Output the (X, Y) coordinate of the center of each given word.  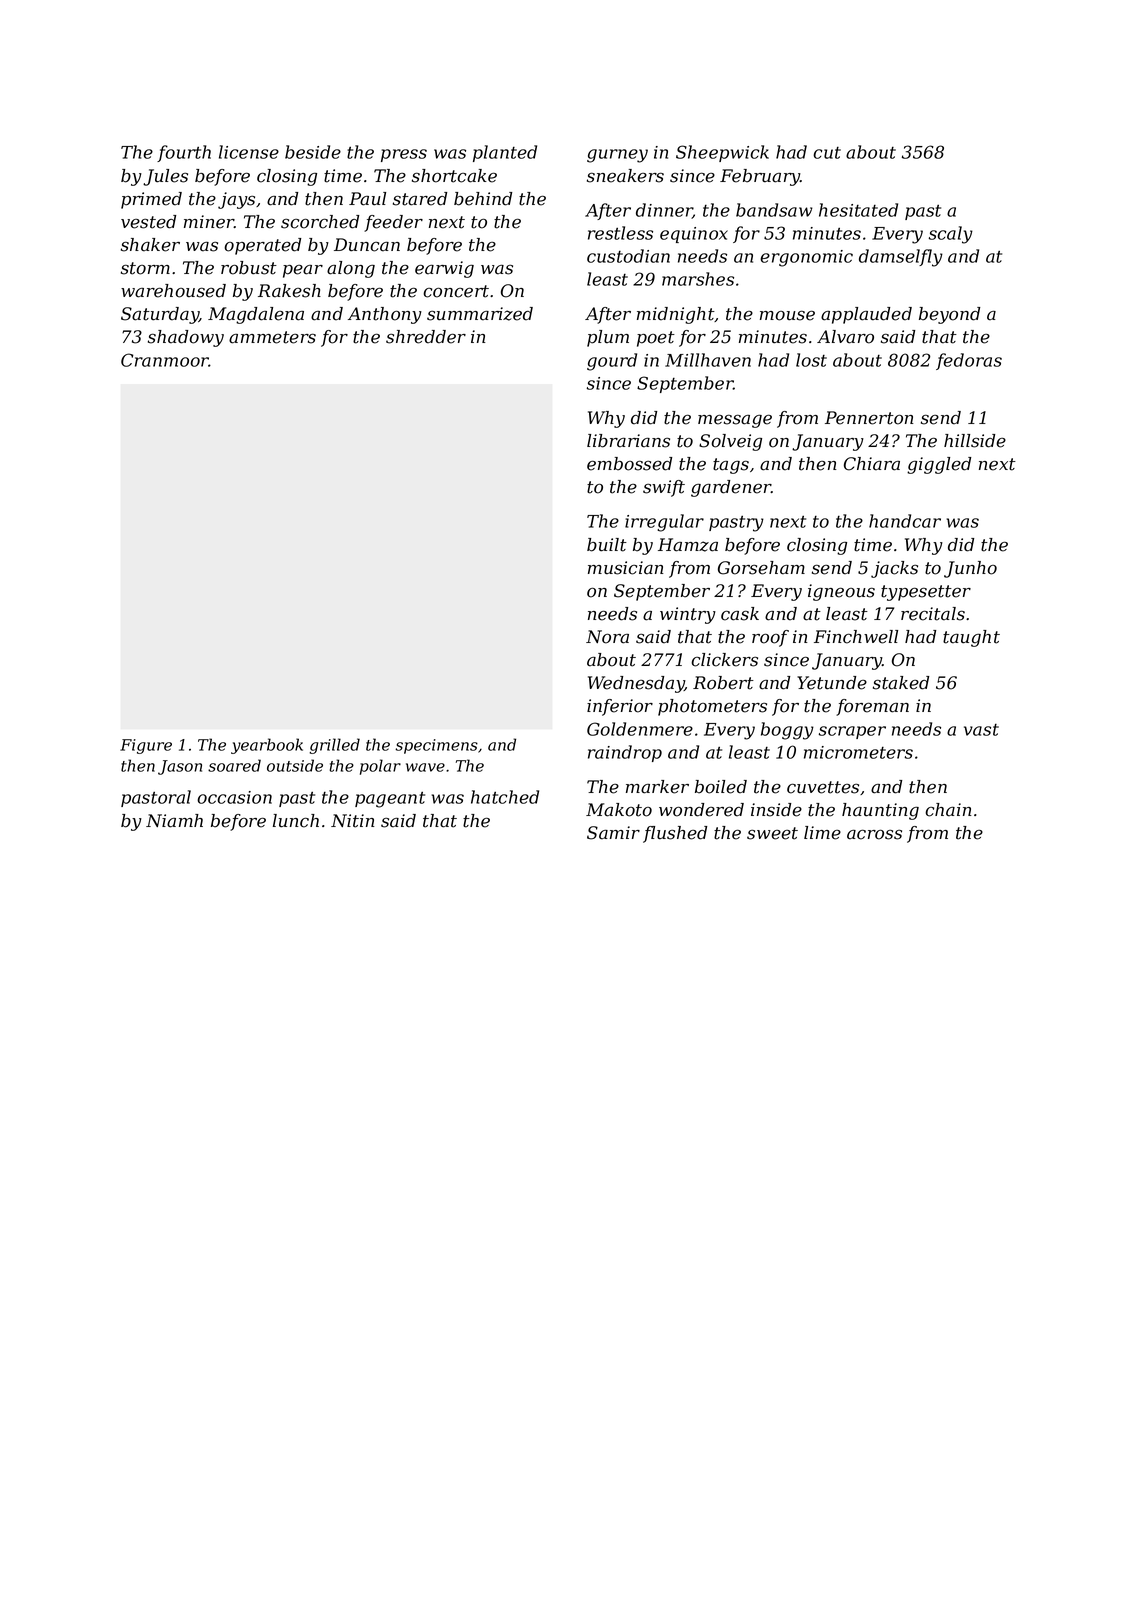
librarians (628, 441)
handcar (905, 521)
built (607, 545)
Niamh (174, 821)
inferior (620, 707)
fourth (184, 153)
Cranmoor (165, 360)
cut (827, 153)
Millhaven (708, 360)
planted (505, 153)
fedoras (969, 361)
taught (971, 638)
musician (626, 568)
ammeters (272, 337)
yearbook (267, 746)
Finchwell (856, 637)
